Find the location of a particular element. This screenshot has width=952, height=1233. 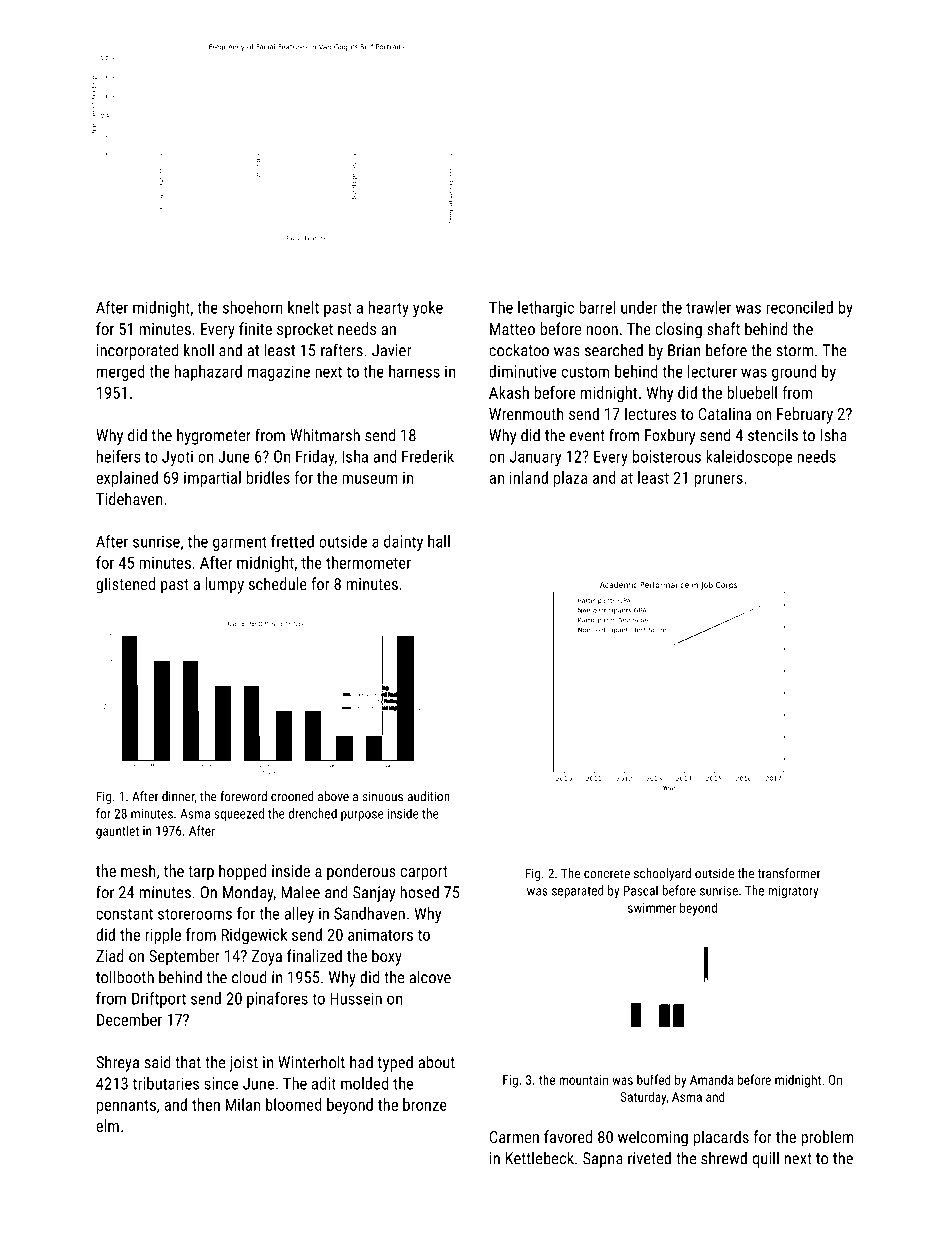

schoolyard is located at coordinates (662, 874).
